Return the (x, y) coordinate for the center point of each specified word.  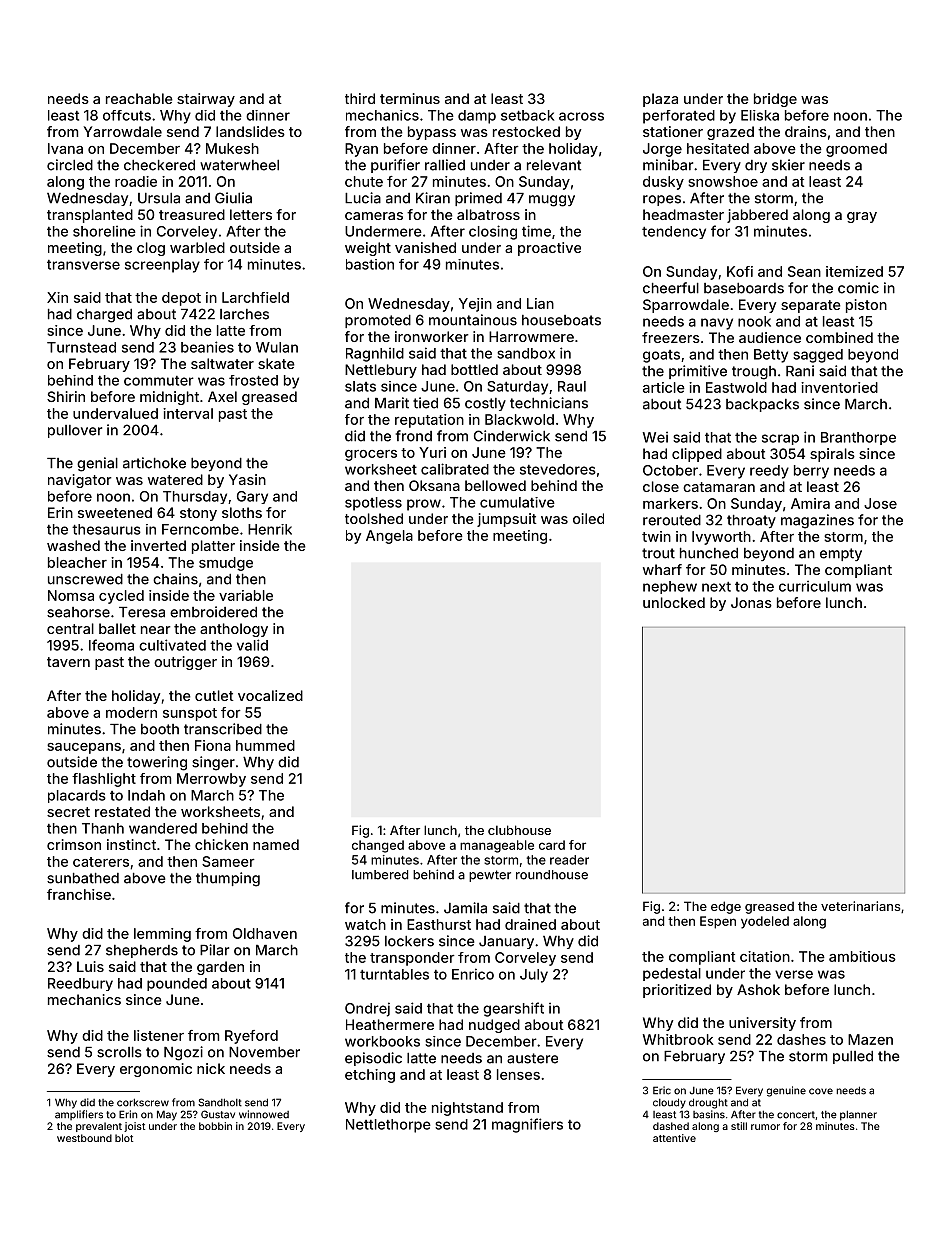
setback (527, 115)
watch (365, 924)
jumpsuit (507, 520)
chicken (221, 844)
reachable (139, 98)
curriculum (815, 586)
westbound (84, 1138)
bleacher (77, 562)
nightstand (467, 1109)
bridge (775, 100)
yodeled (765, 922)
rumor (765, 1127)
